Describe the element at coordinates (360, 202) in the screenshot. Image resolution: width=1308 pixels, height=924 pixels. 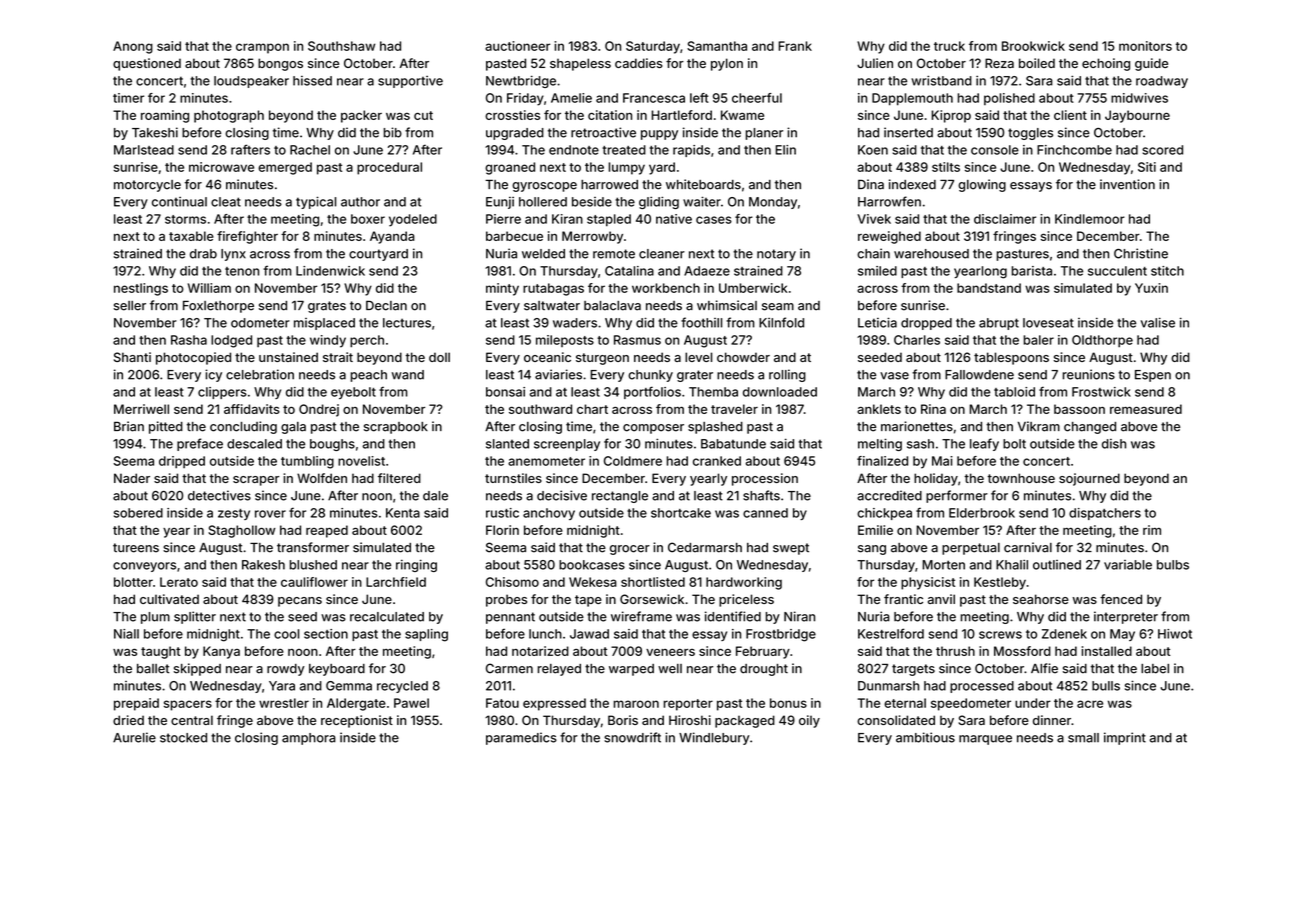
I see `author` at that location.
